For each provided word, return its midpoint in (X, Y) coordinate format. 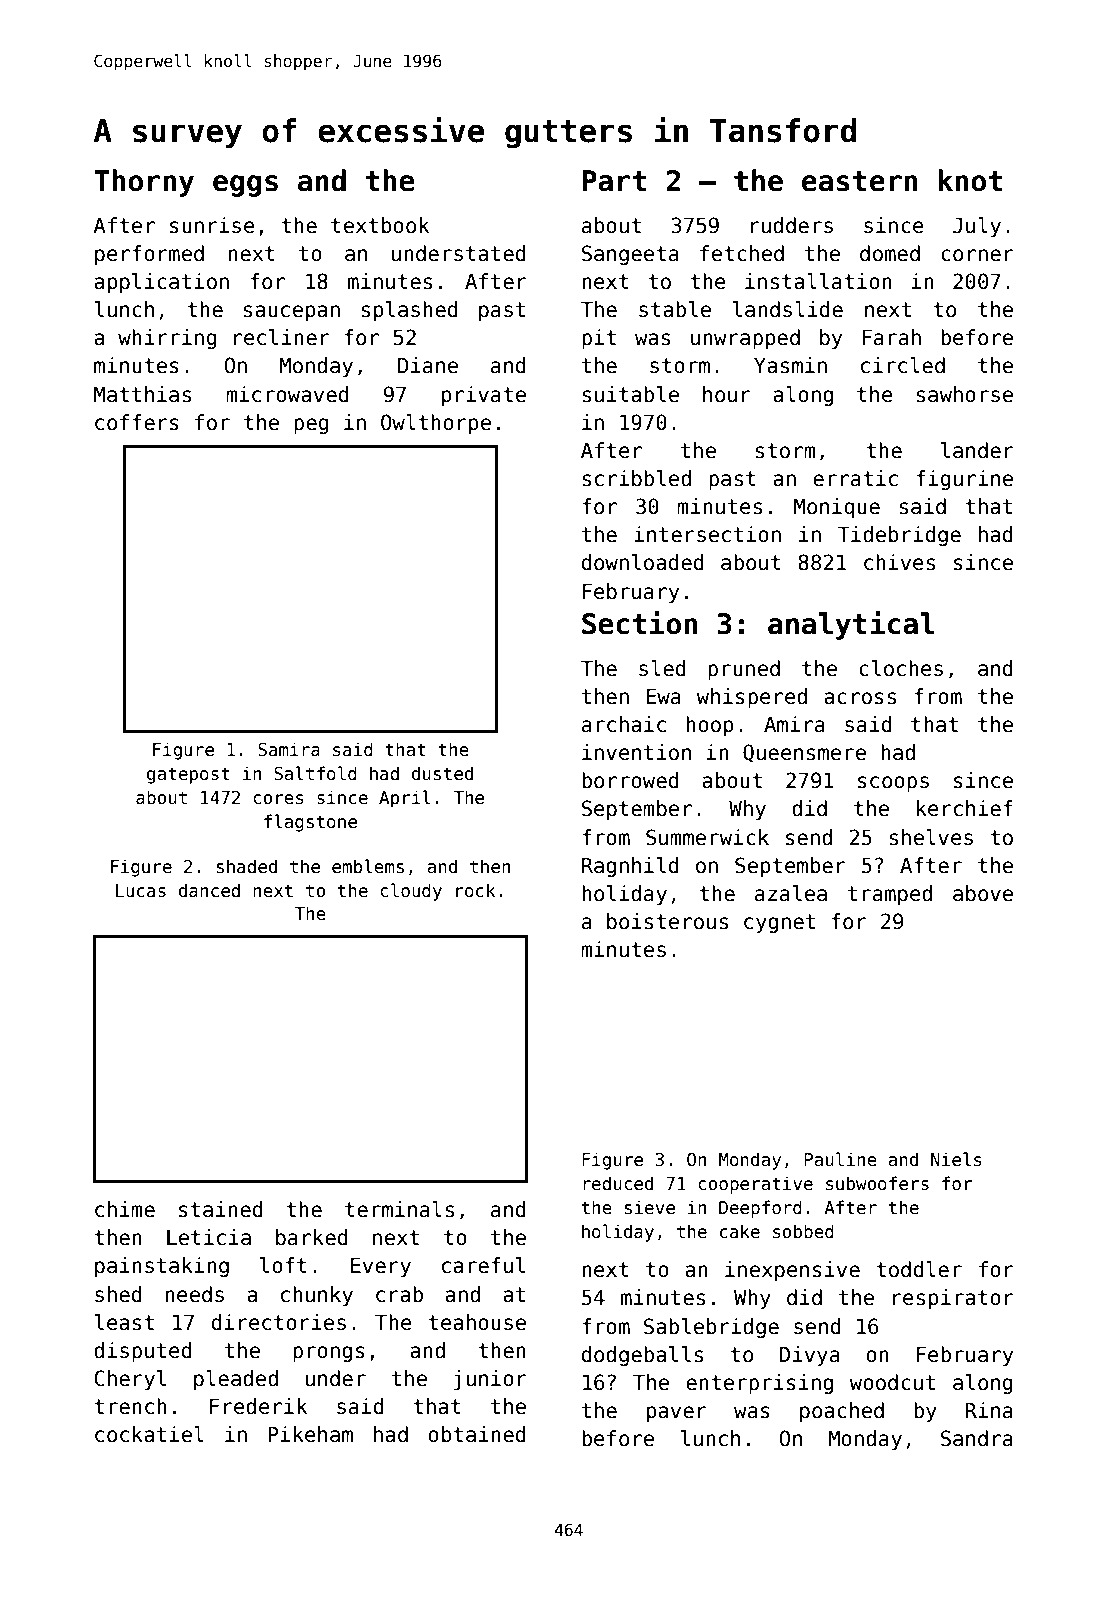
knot (970, 180)
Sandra (977, 1438)
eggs (245, 186)
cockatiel (149, 1434)
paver (677, 1414)
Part (614, 181)
